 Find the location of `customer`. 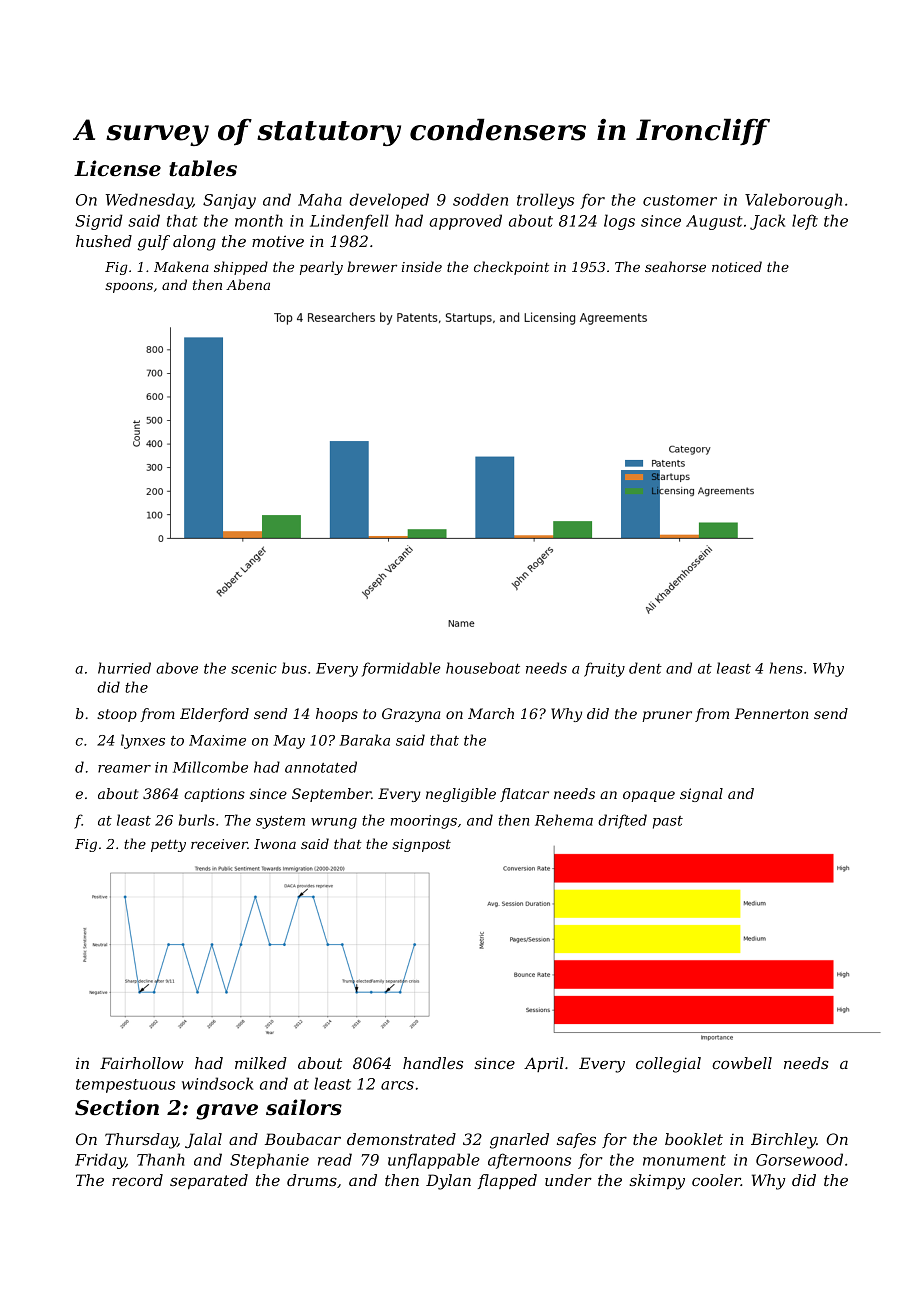

customer is located at coordinates (680, 200).
